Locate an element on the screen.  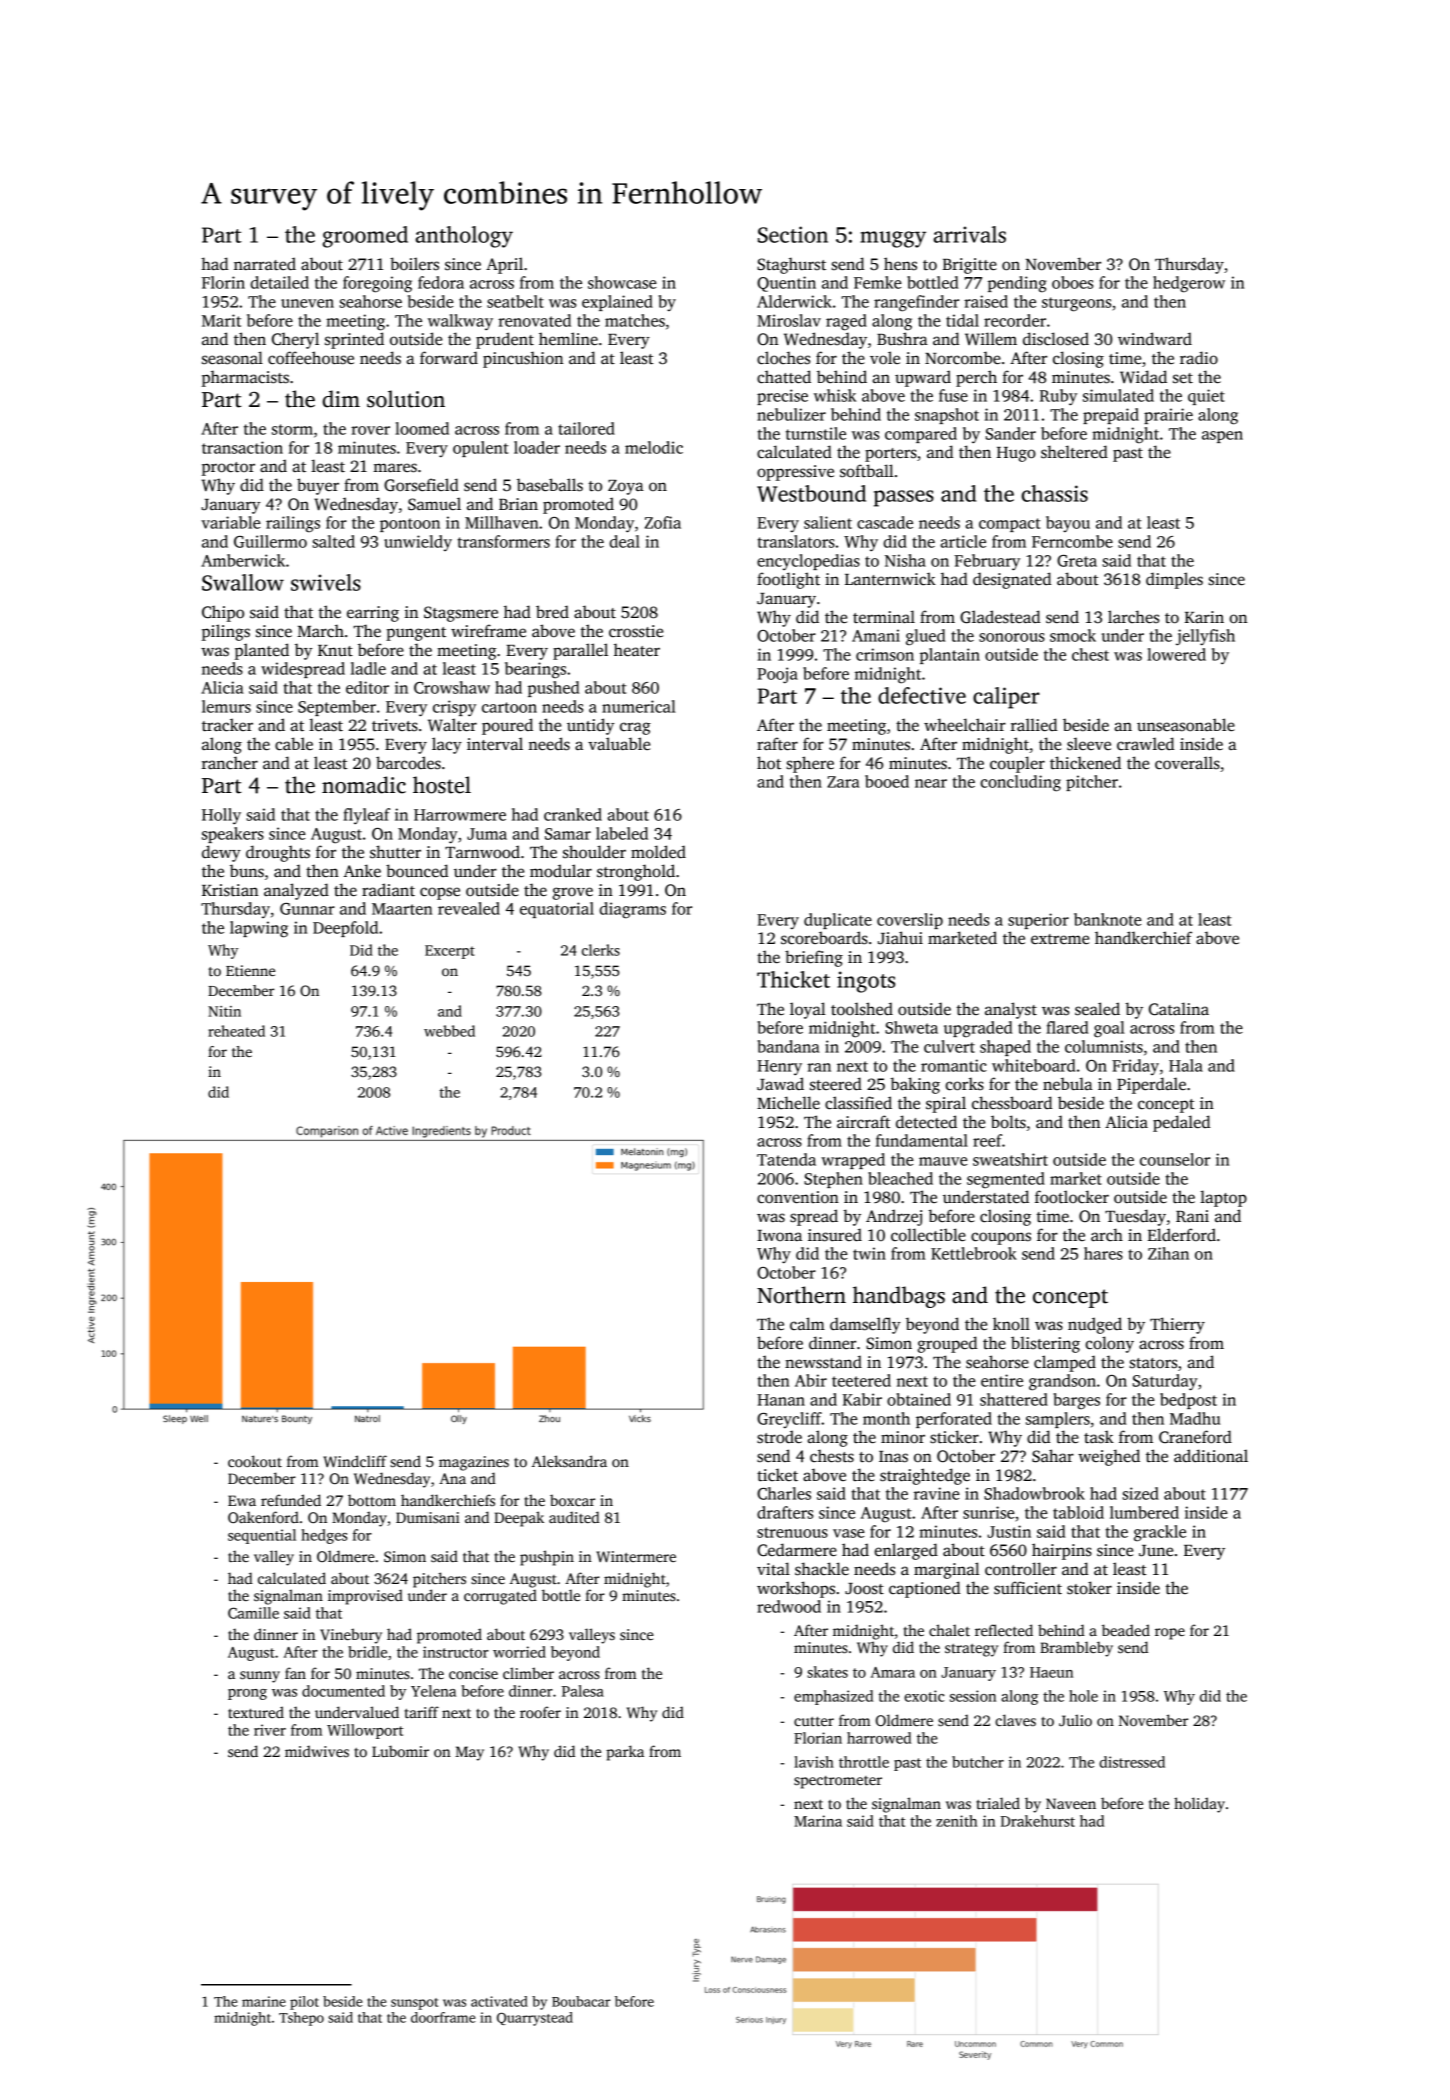
Windcliff is located at coordinates (355, 1461).
